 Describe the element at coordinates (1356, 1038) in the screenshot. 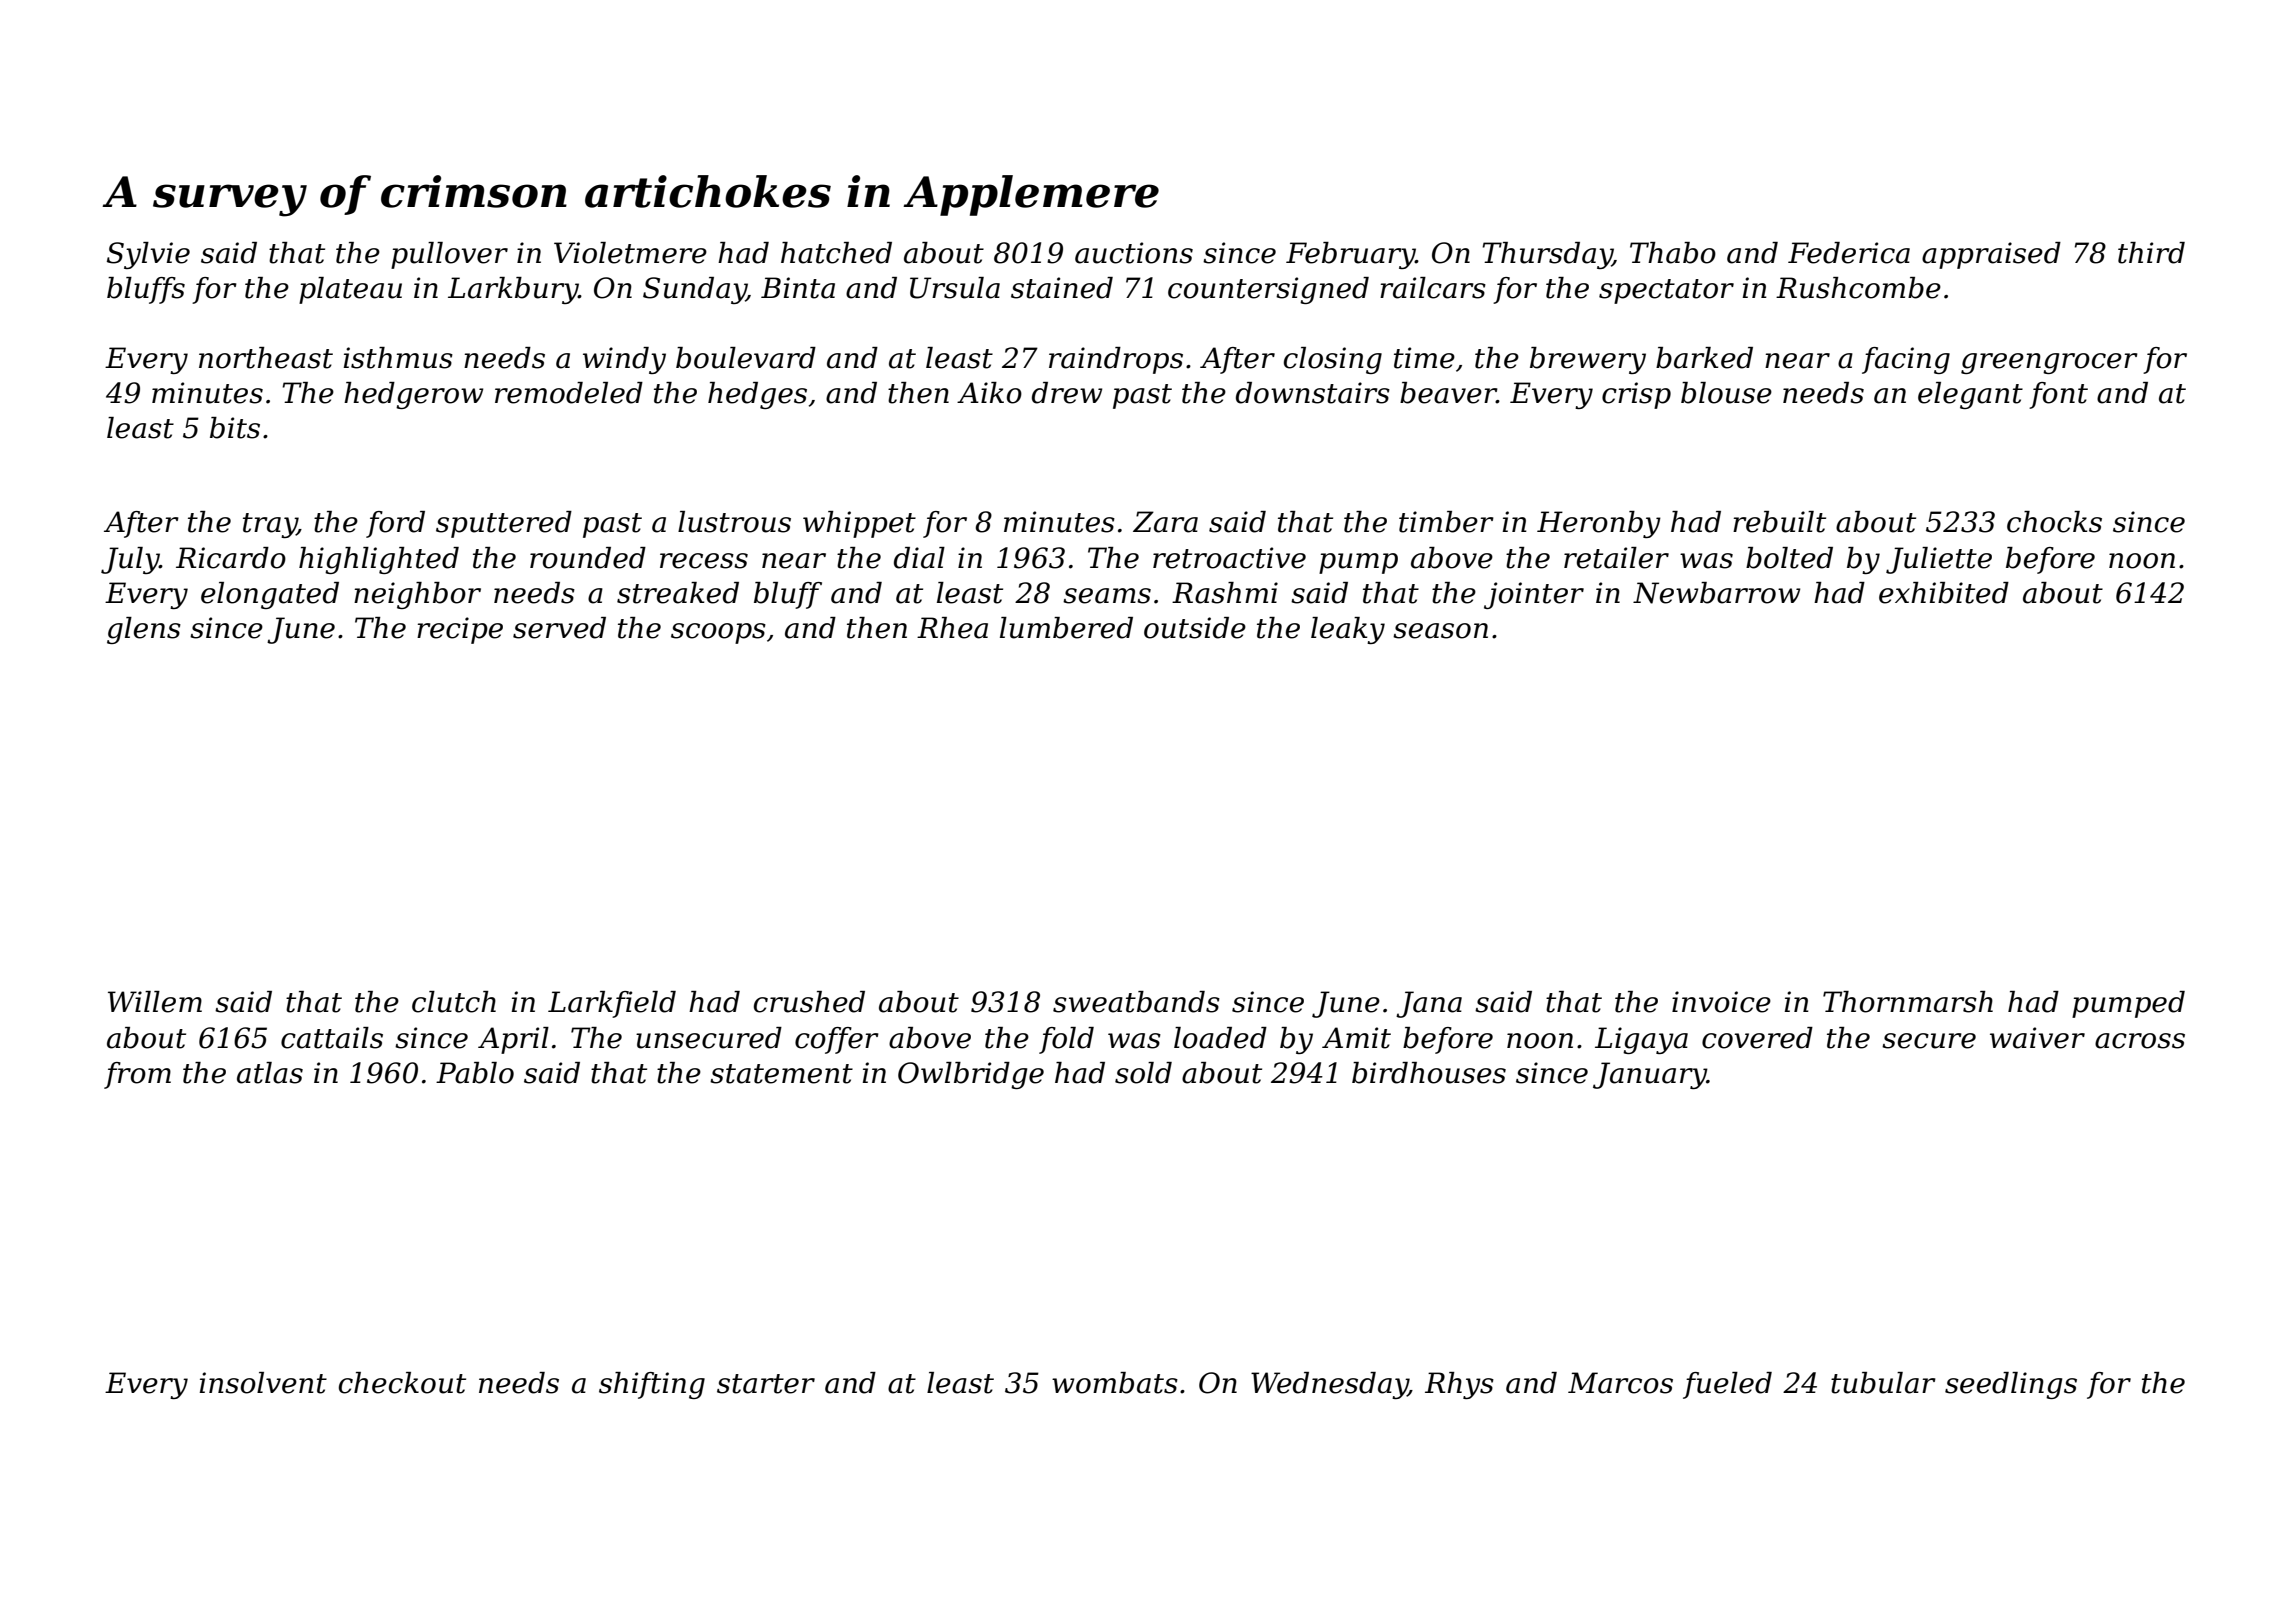

I see `Amit` at that location.
